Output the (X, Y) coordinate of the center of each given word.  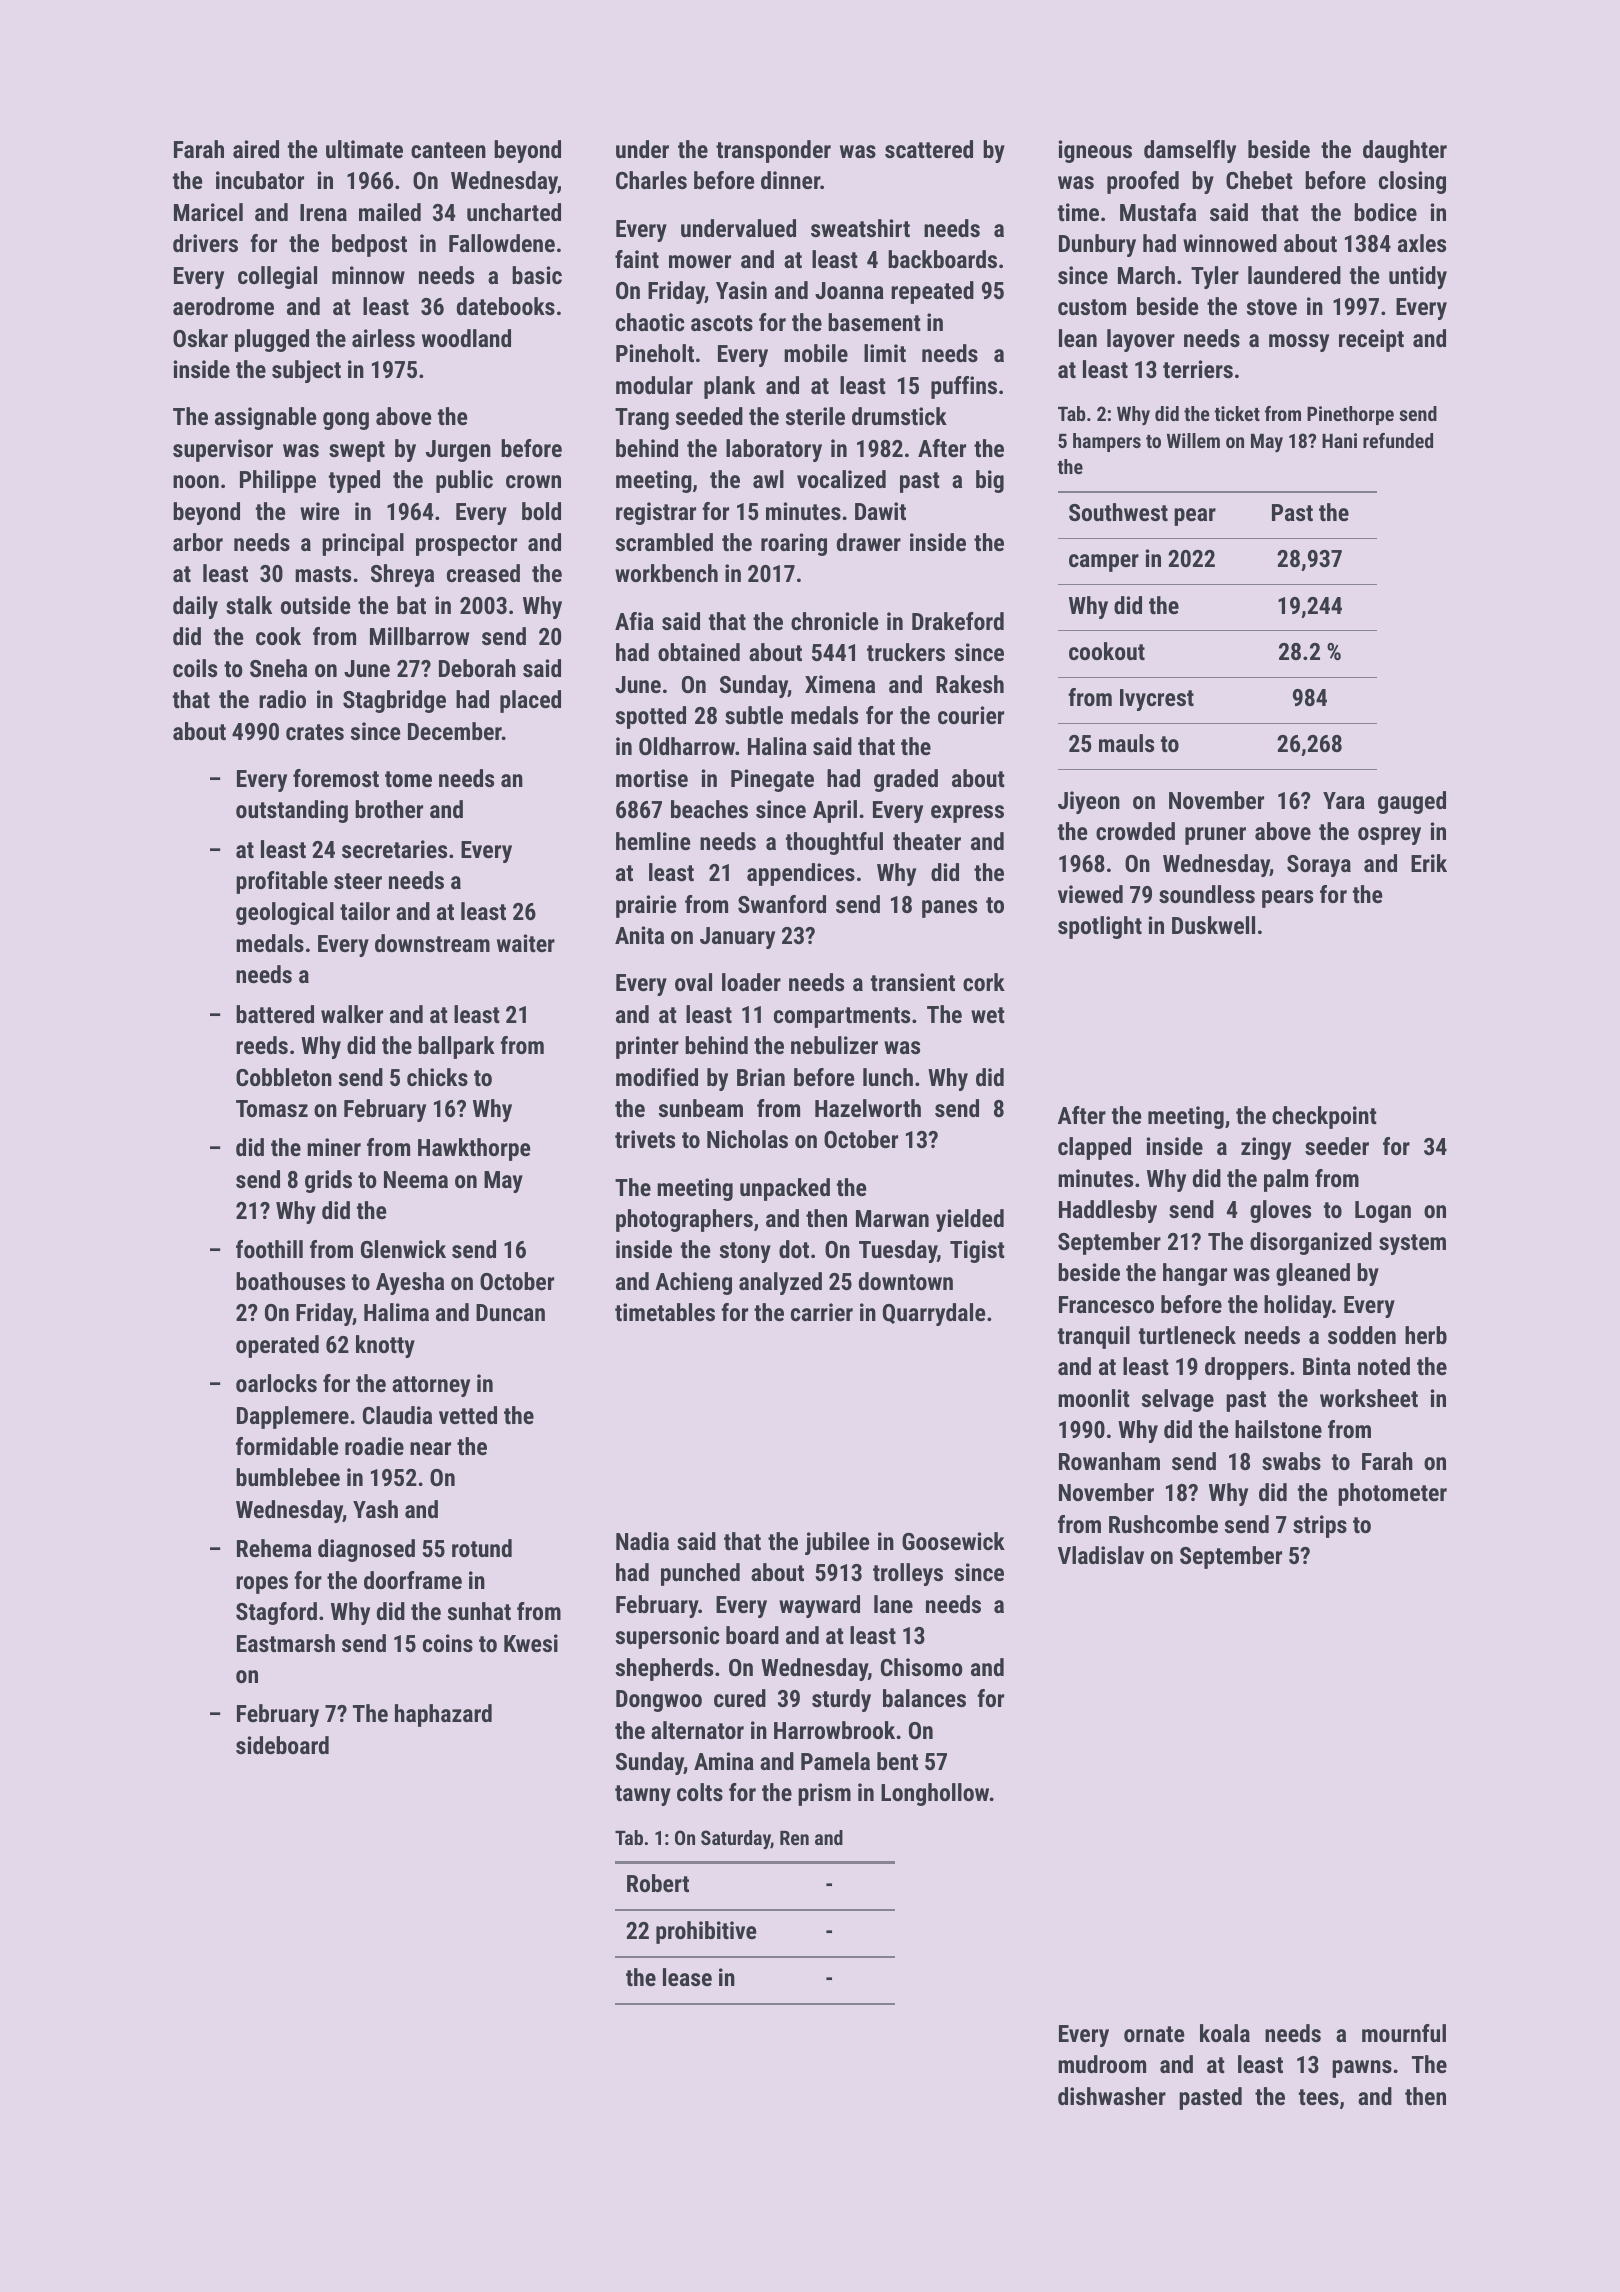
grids (328, 1181)
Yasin (741, 290)
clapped (1094, 1148)
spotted (651, 717)
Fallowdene (502, 243)
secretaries (394, 849)
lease (687, 1977)
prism (824, 1794)
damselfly (1190, 151)
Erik (1429, 863)
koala (1225, 2033)
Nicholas (747, 1139)
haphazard (443, 1715)
